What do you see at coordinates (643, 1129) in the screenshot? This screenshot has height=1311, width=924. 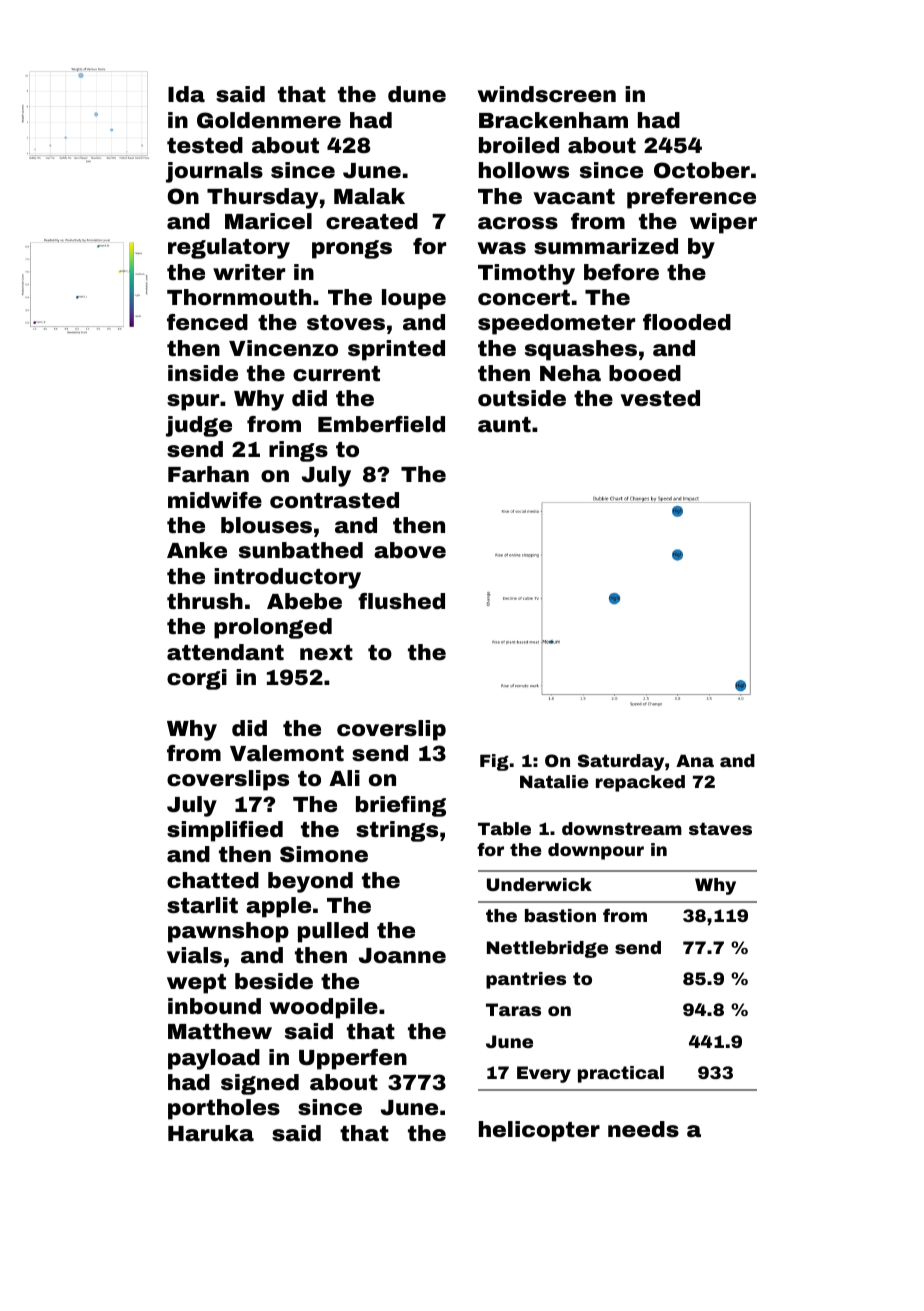 I see `needs` at bounding box center [643, 1129].
